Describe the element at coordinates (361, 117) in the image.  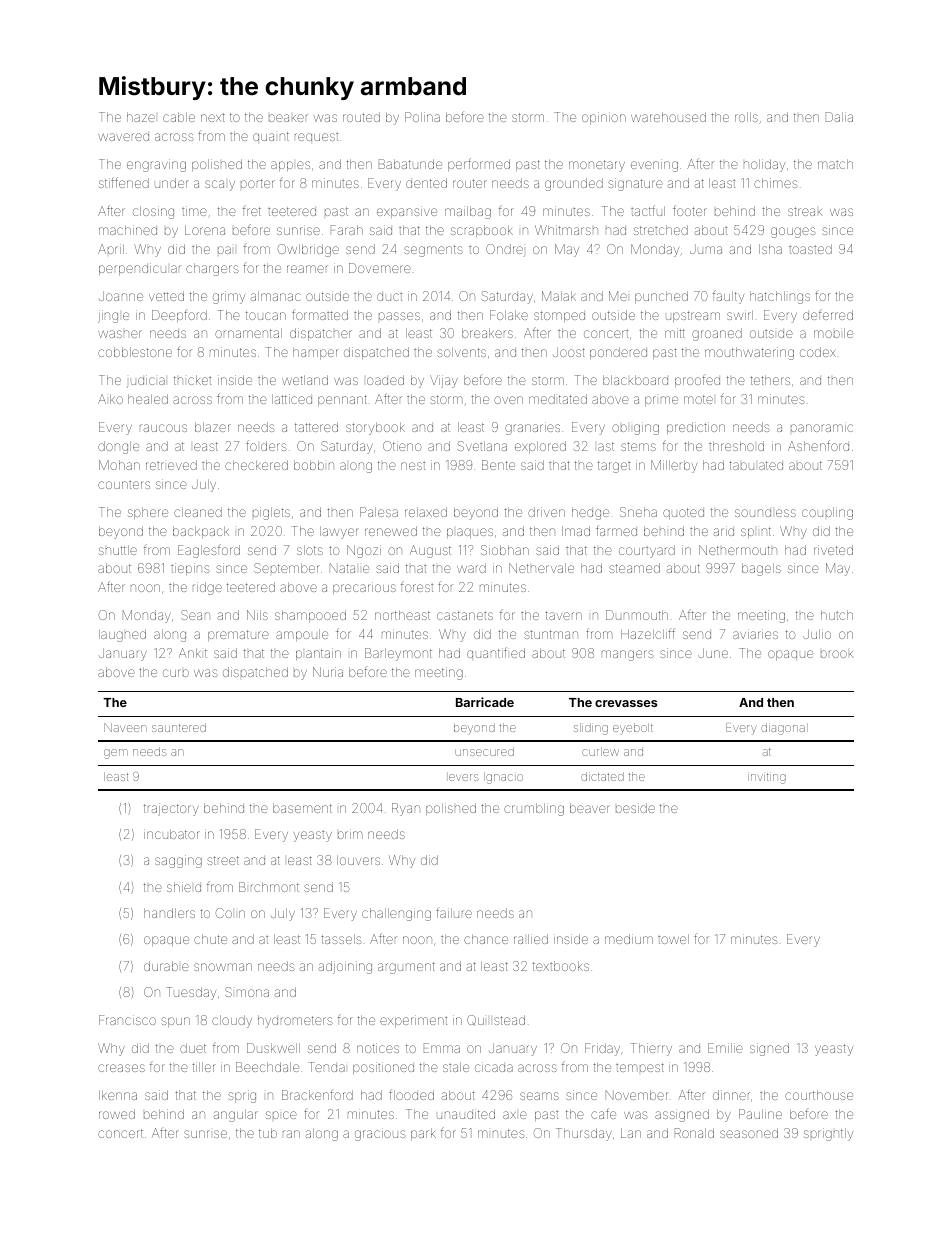
I see `routed` at that location.
